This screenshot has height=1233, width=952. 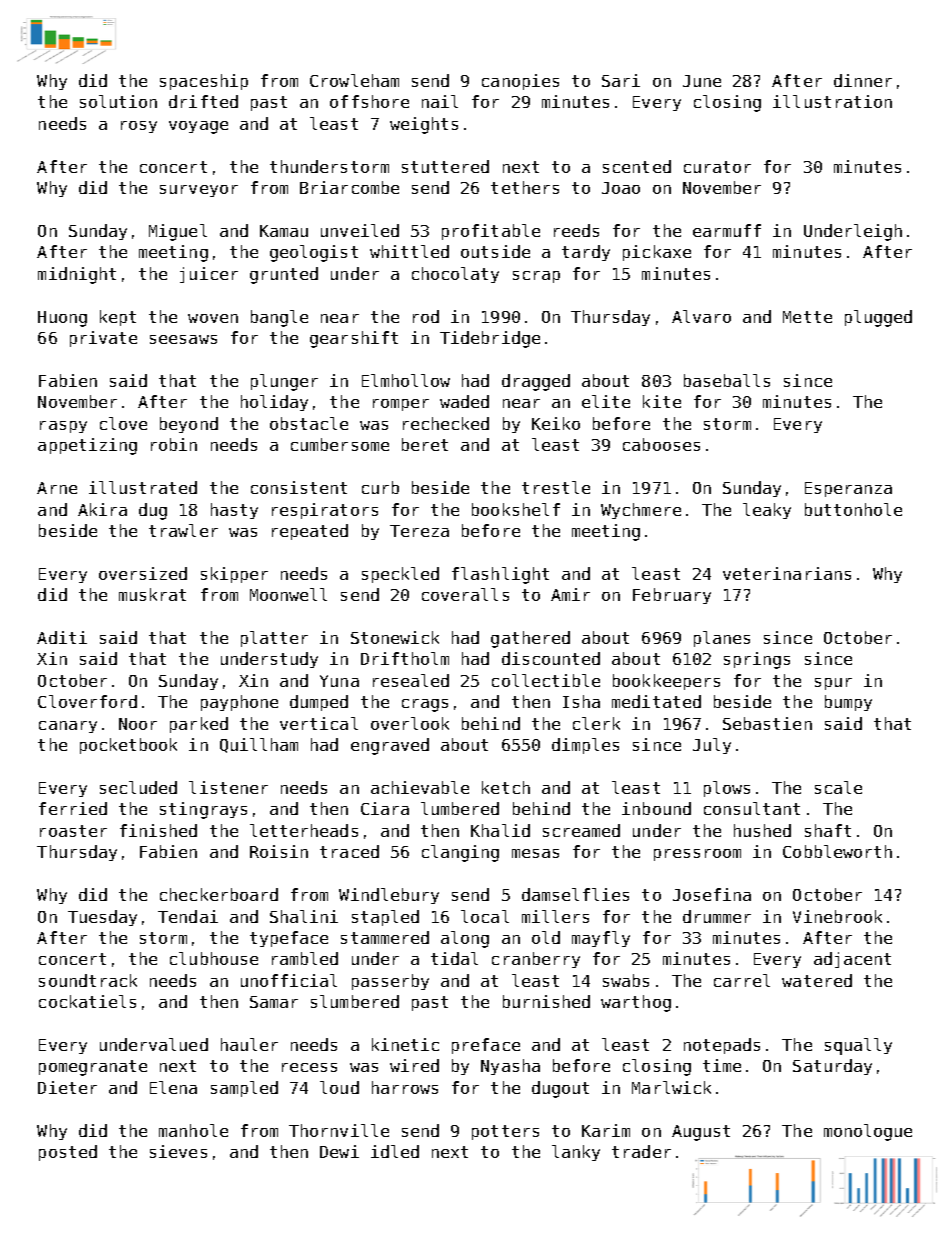 I want to click on solution, so click(x=118, y=101).
